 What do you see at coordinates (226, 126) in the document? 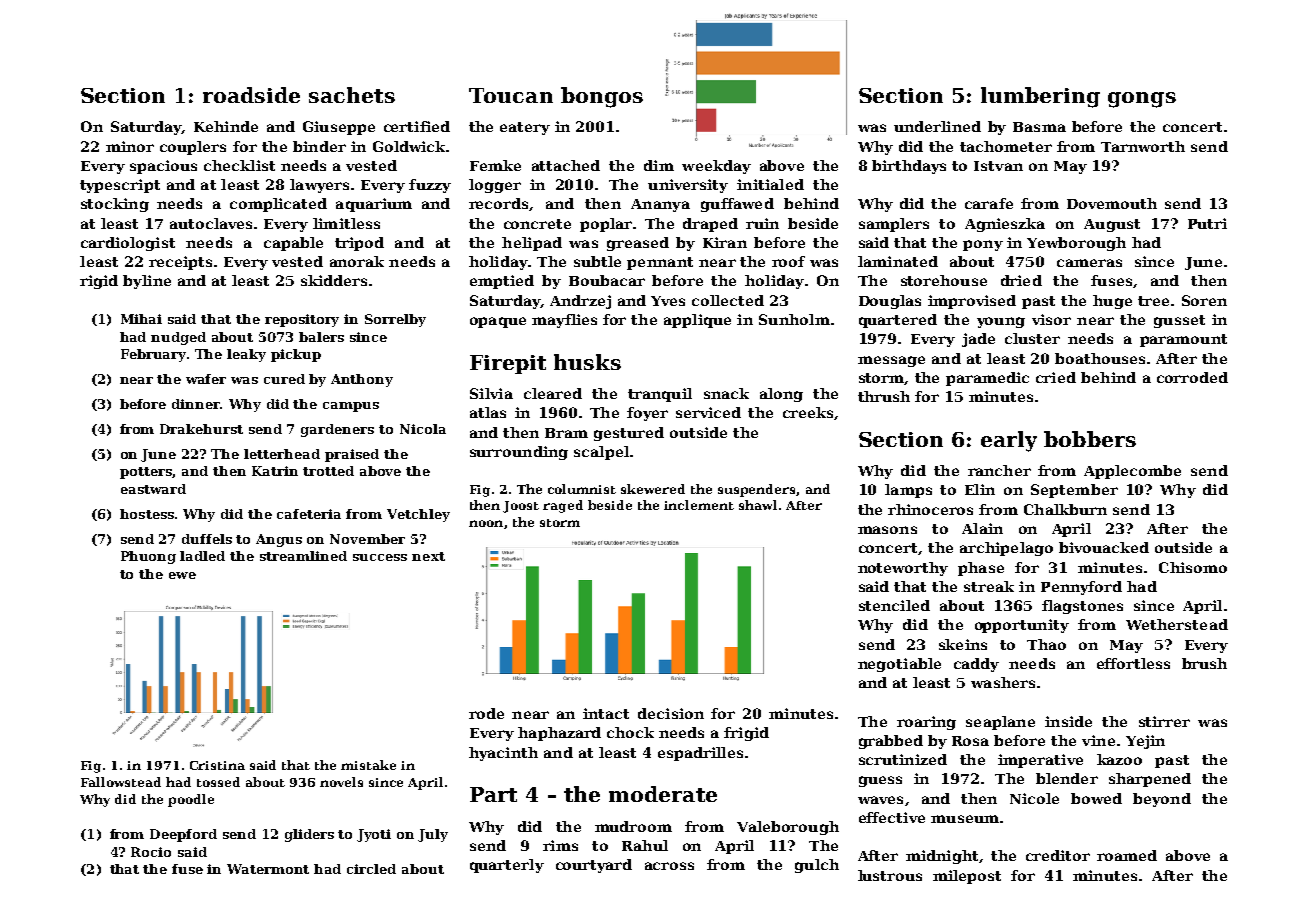
I see `Kehinde` at bounding box center [226, 126].
